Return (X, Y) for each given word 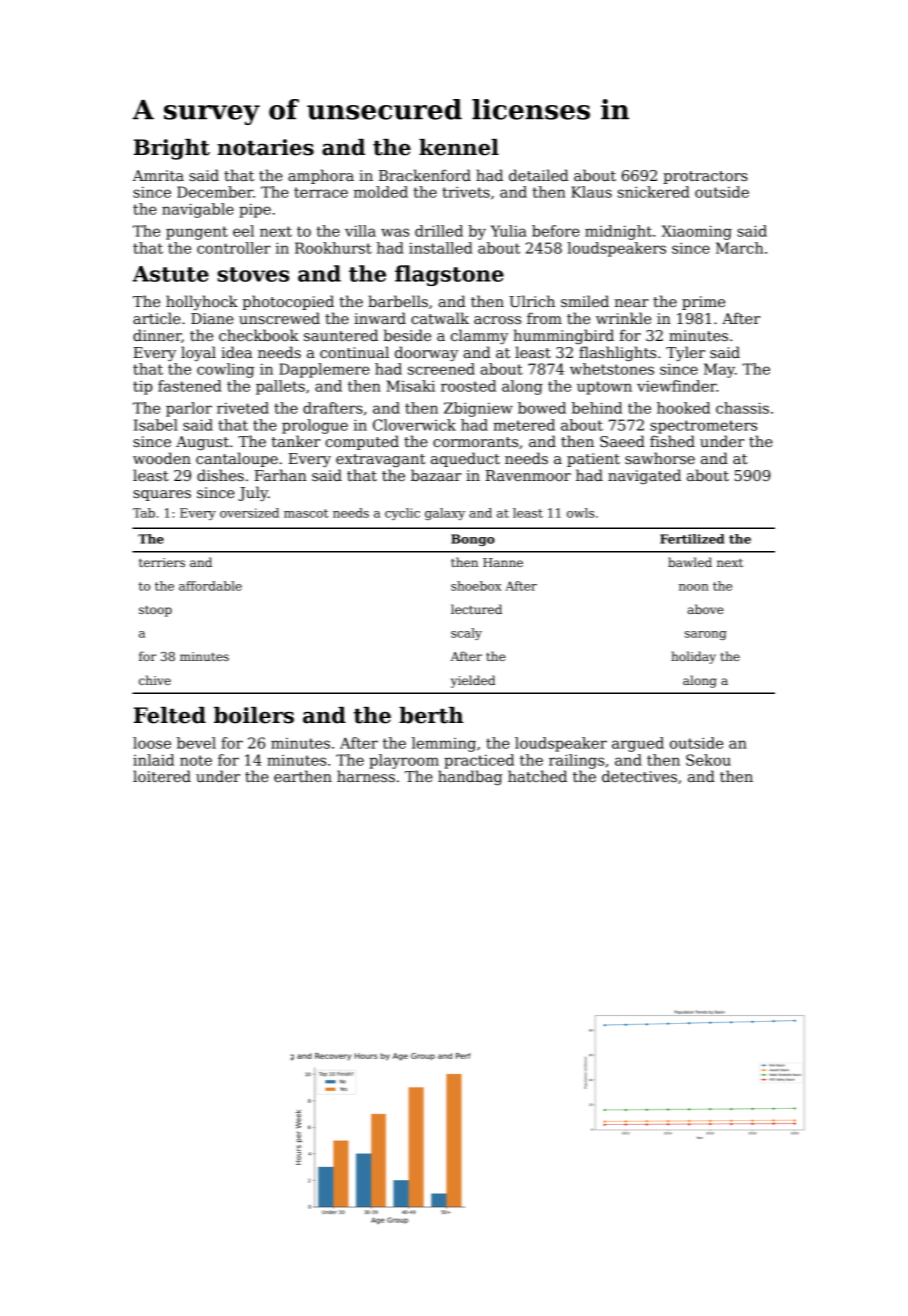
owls (580, 513)
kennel (459, 147)
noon (694, 587)
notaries (265, 147)
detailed (539, 175)
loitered (162, 776)
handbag (470, 777)
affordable (210, 586)
